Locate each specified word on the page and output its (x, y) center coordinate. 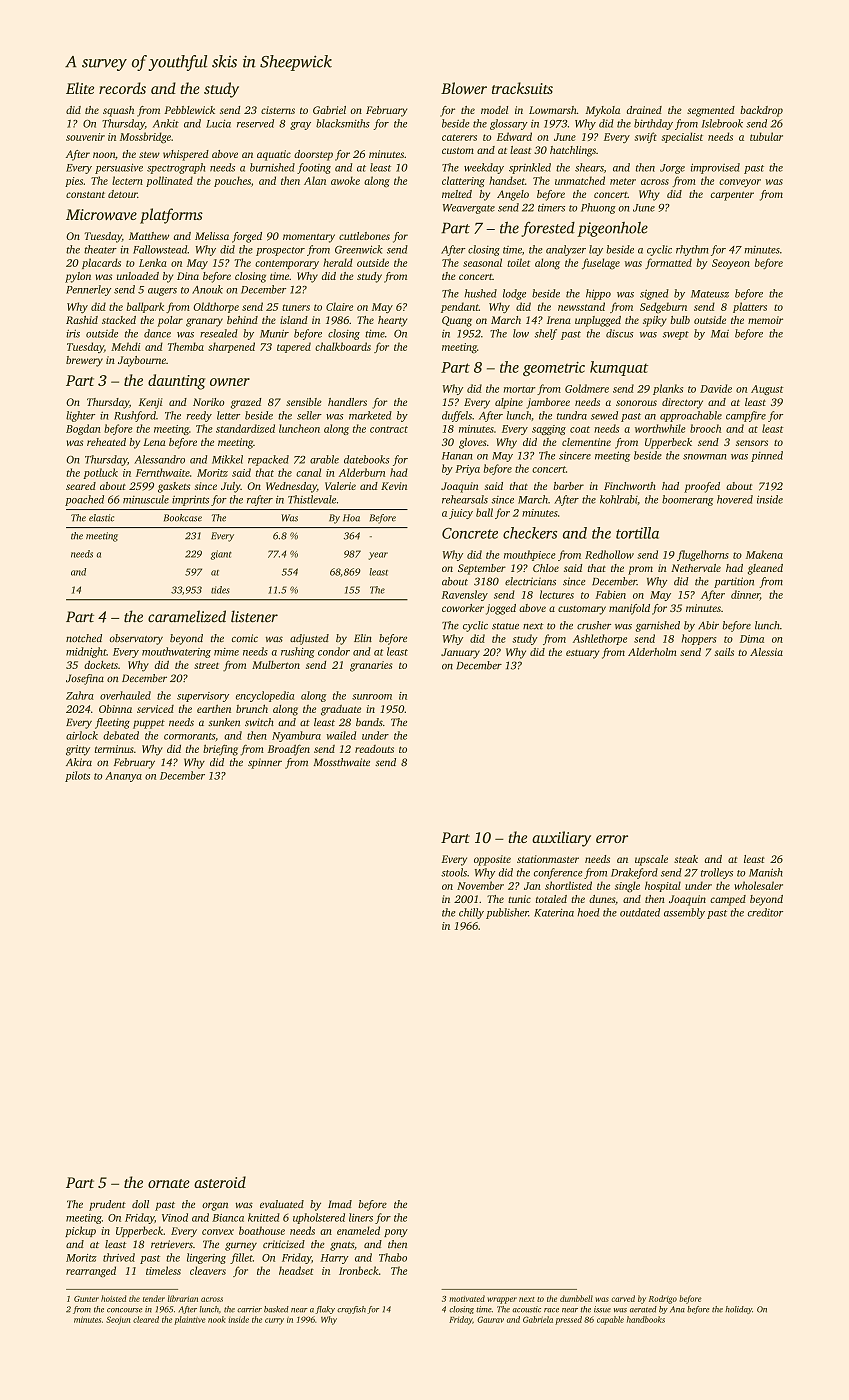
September (482, 569)
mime (226, 652)
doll (140, 1204)
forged (247, 237)
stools (454, 872)
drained (644, 110)
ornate (169, 1183)
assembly (684, 913)
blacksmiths (343, 123)
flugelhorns (703, 555)
